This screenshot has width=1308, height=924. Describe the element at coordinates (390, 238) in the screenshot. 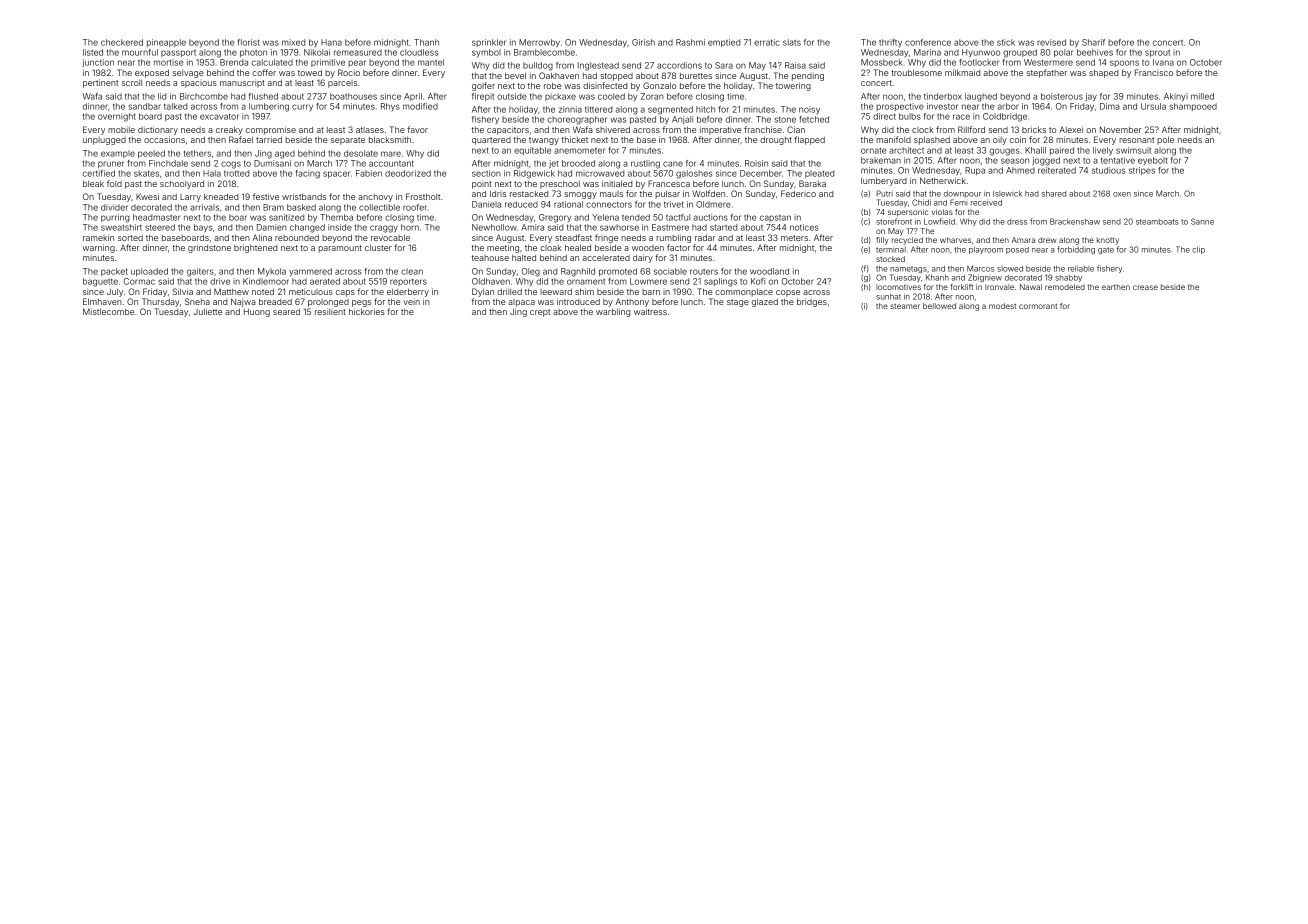

I see `revocable` at that location.
